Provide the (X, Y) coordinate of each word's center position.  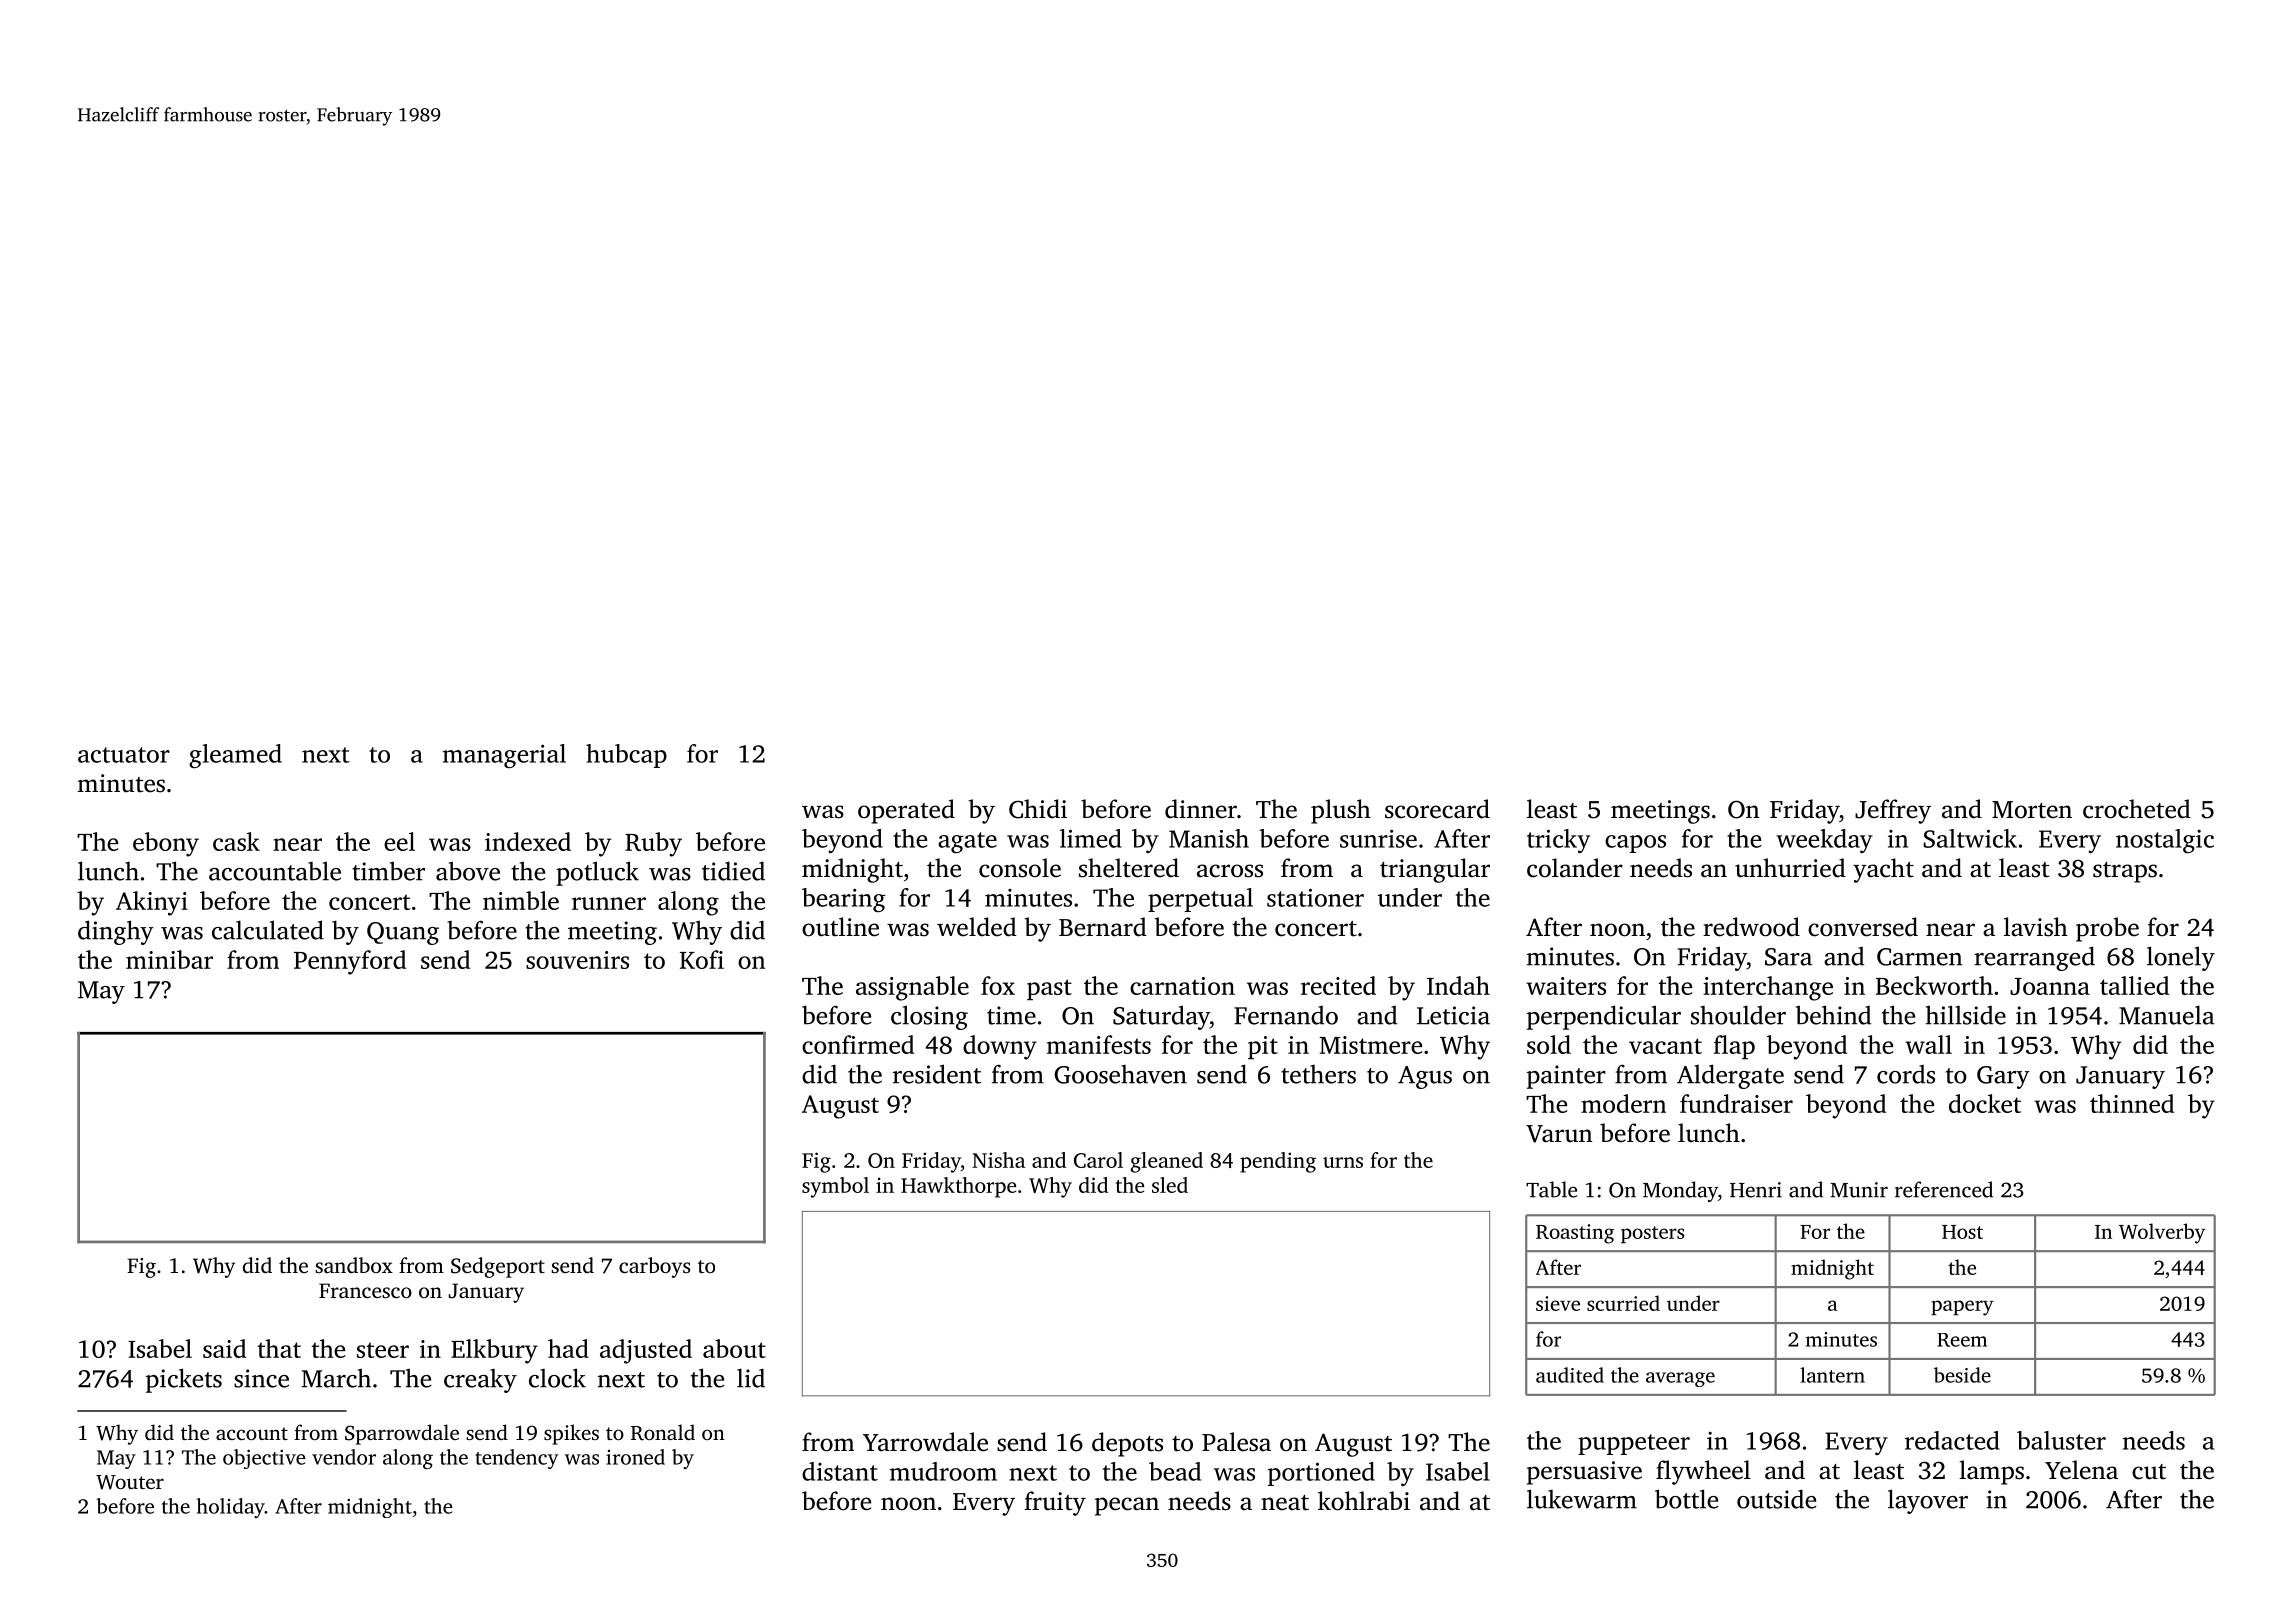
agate (967, 842)
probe (2107, 929)
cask (236, 841)
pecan (1127, 1506)
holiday (230, 1508)
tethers (1318, 1074)
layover (1928, 1501)
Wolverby (2162, 1233)
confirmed (858, 1044)
